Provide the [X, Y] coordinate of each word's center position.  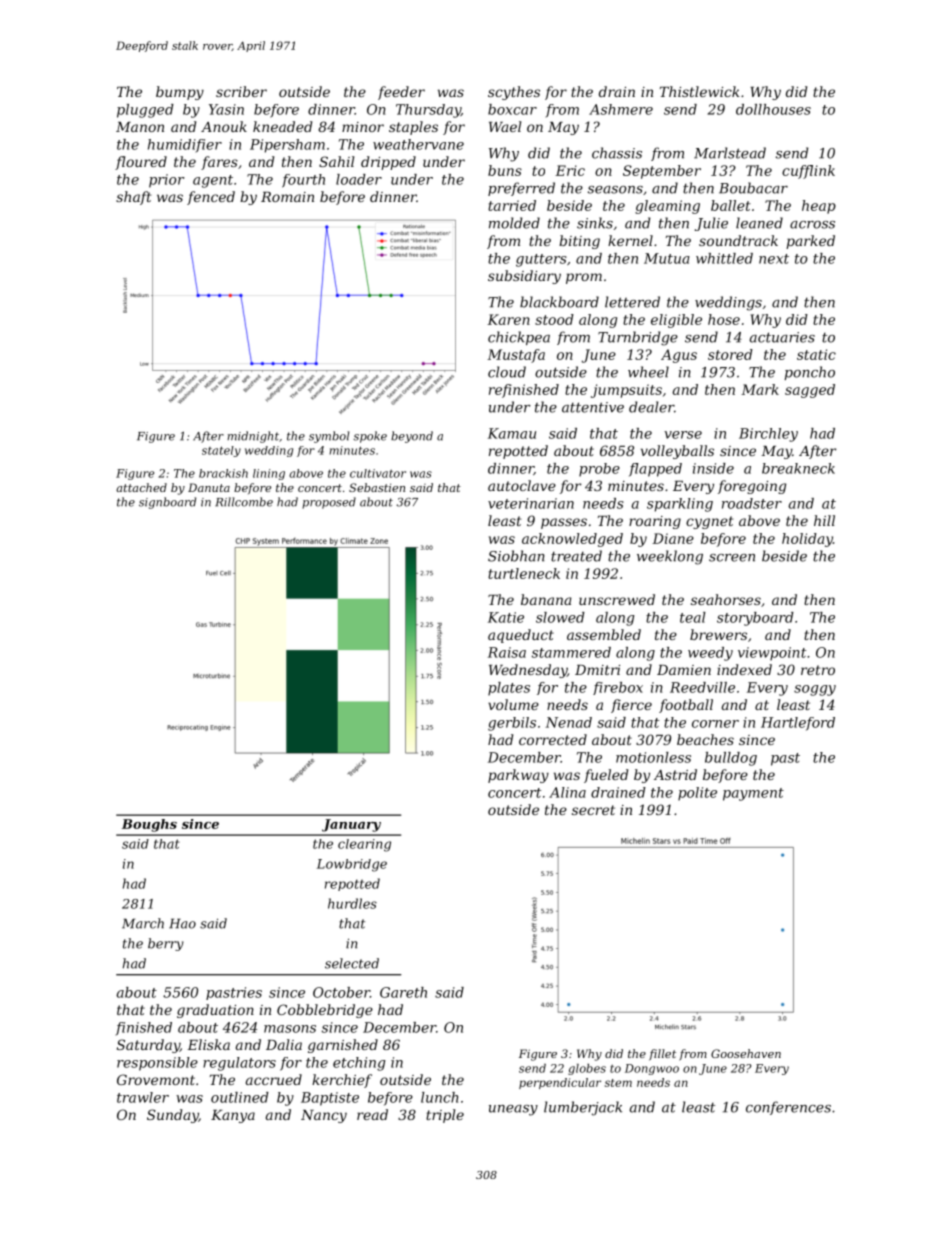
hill [824, 520]
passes [564, 523]
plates [509, 689]
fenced [211, 198]
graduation [215, 1011]
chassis [617, 153]
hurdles [352, 903]
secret [593, 810]
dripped [388, 163]
